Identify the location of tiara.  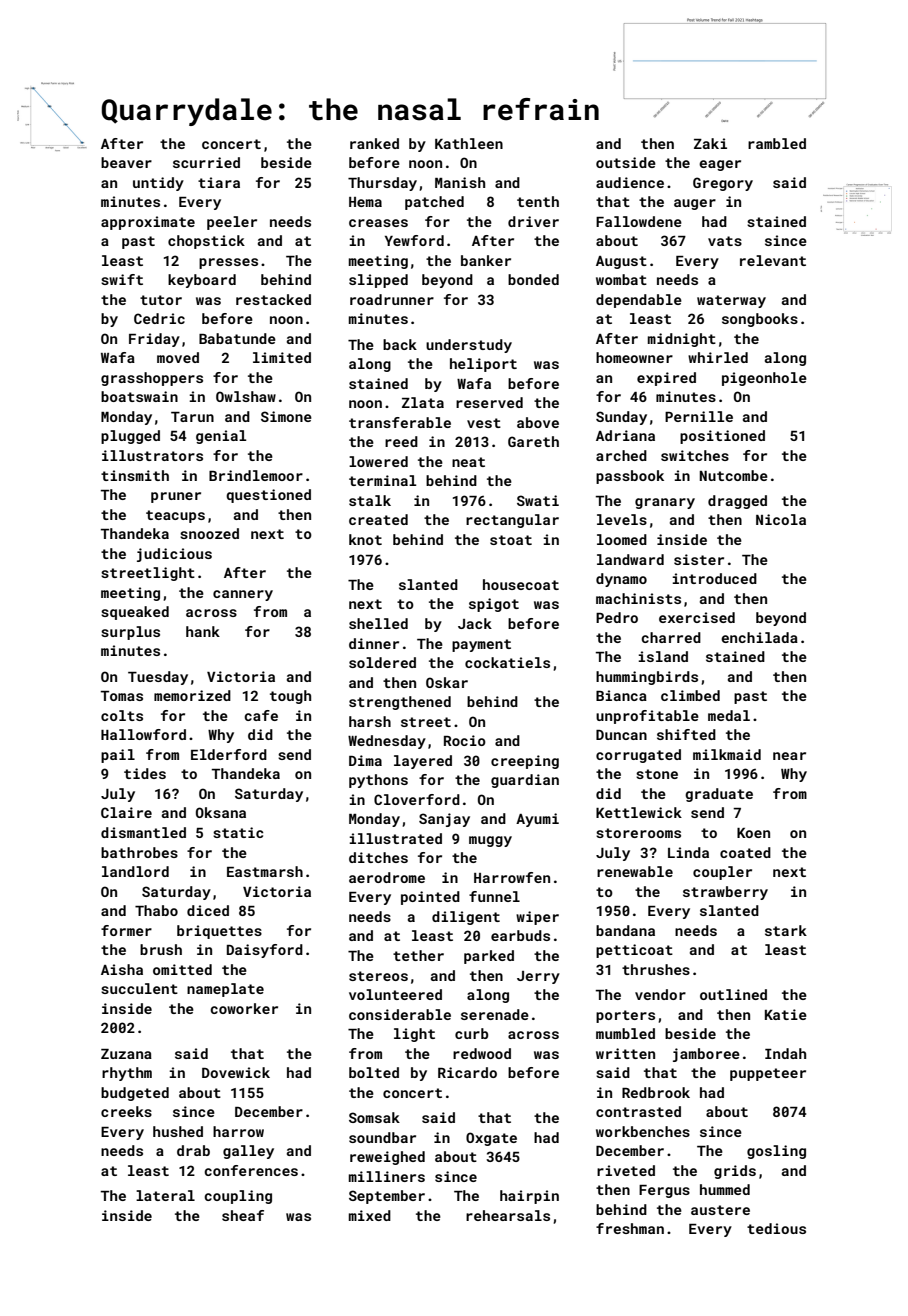
(219, 182).
